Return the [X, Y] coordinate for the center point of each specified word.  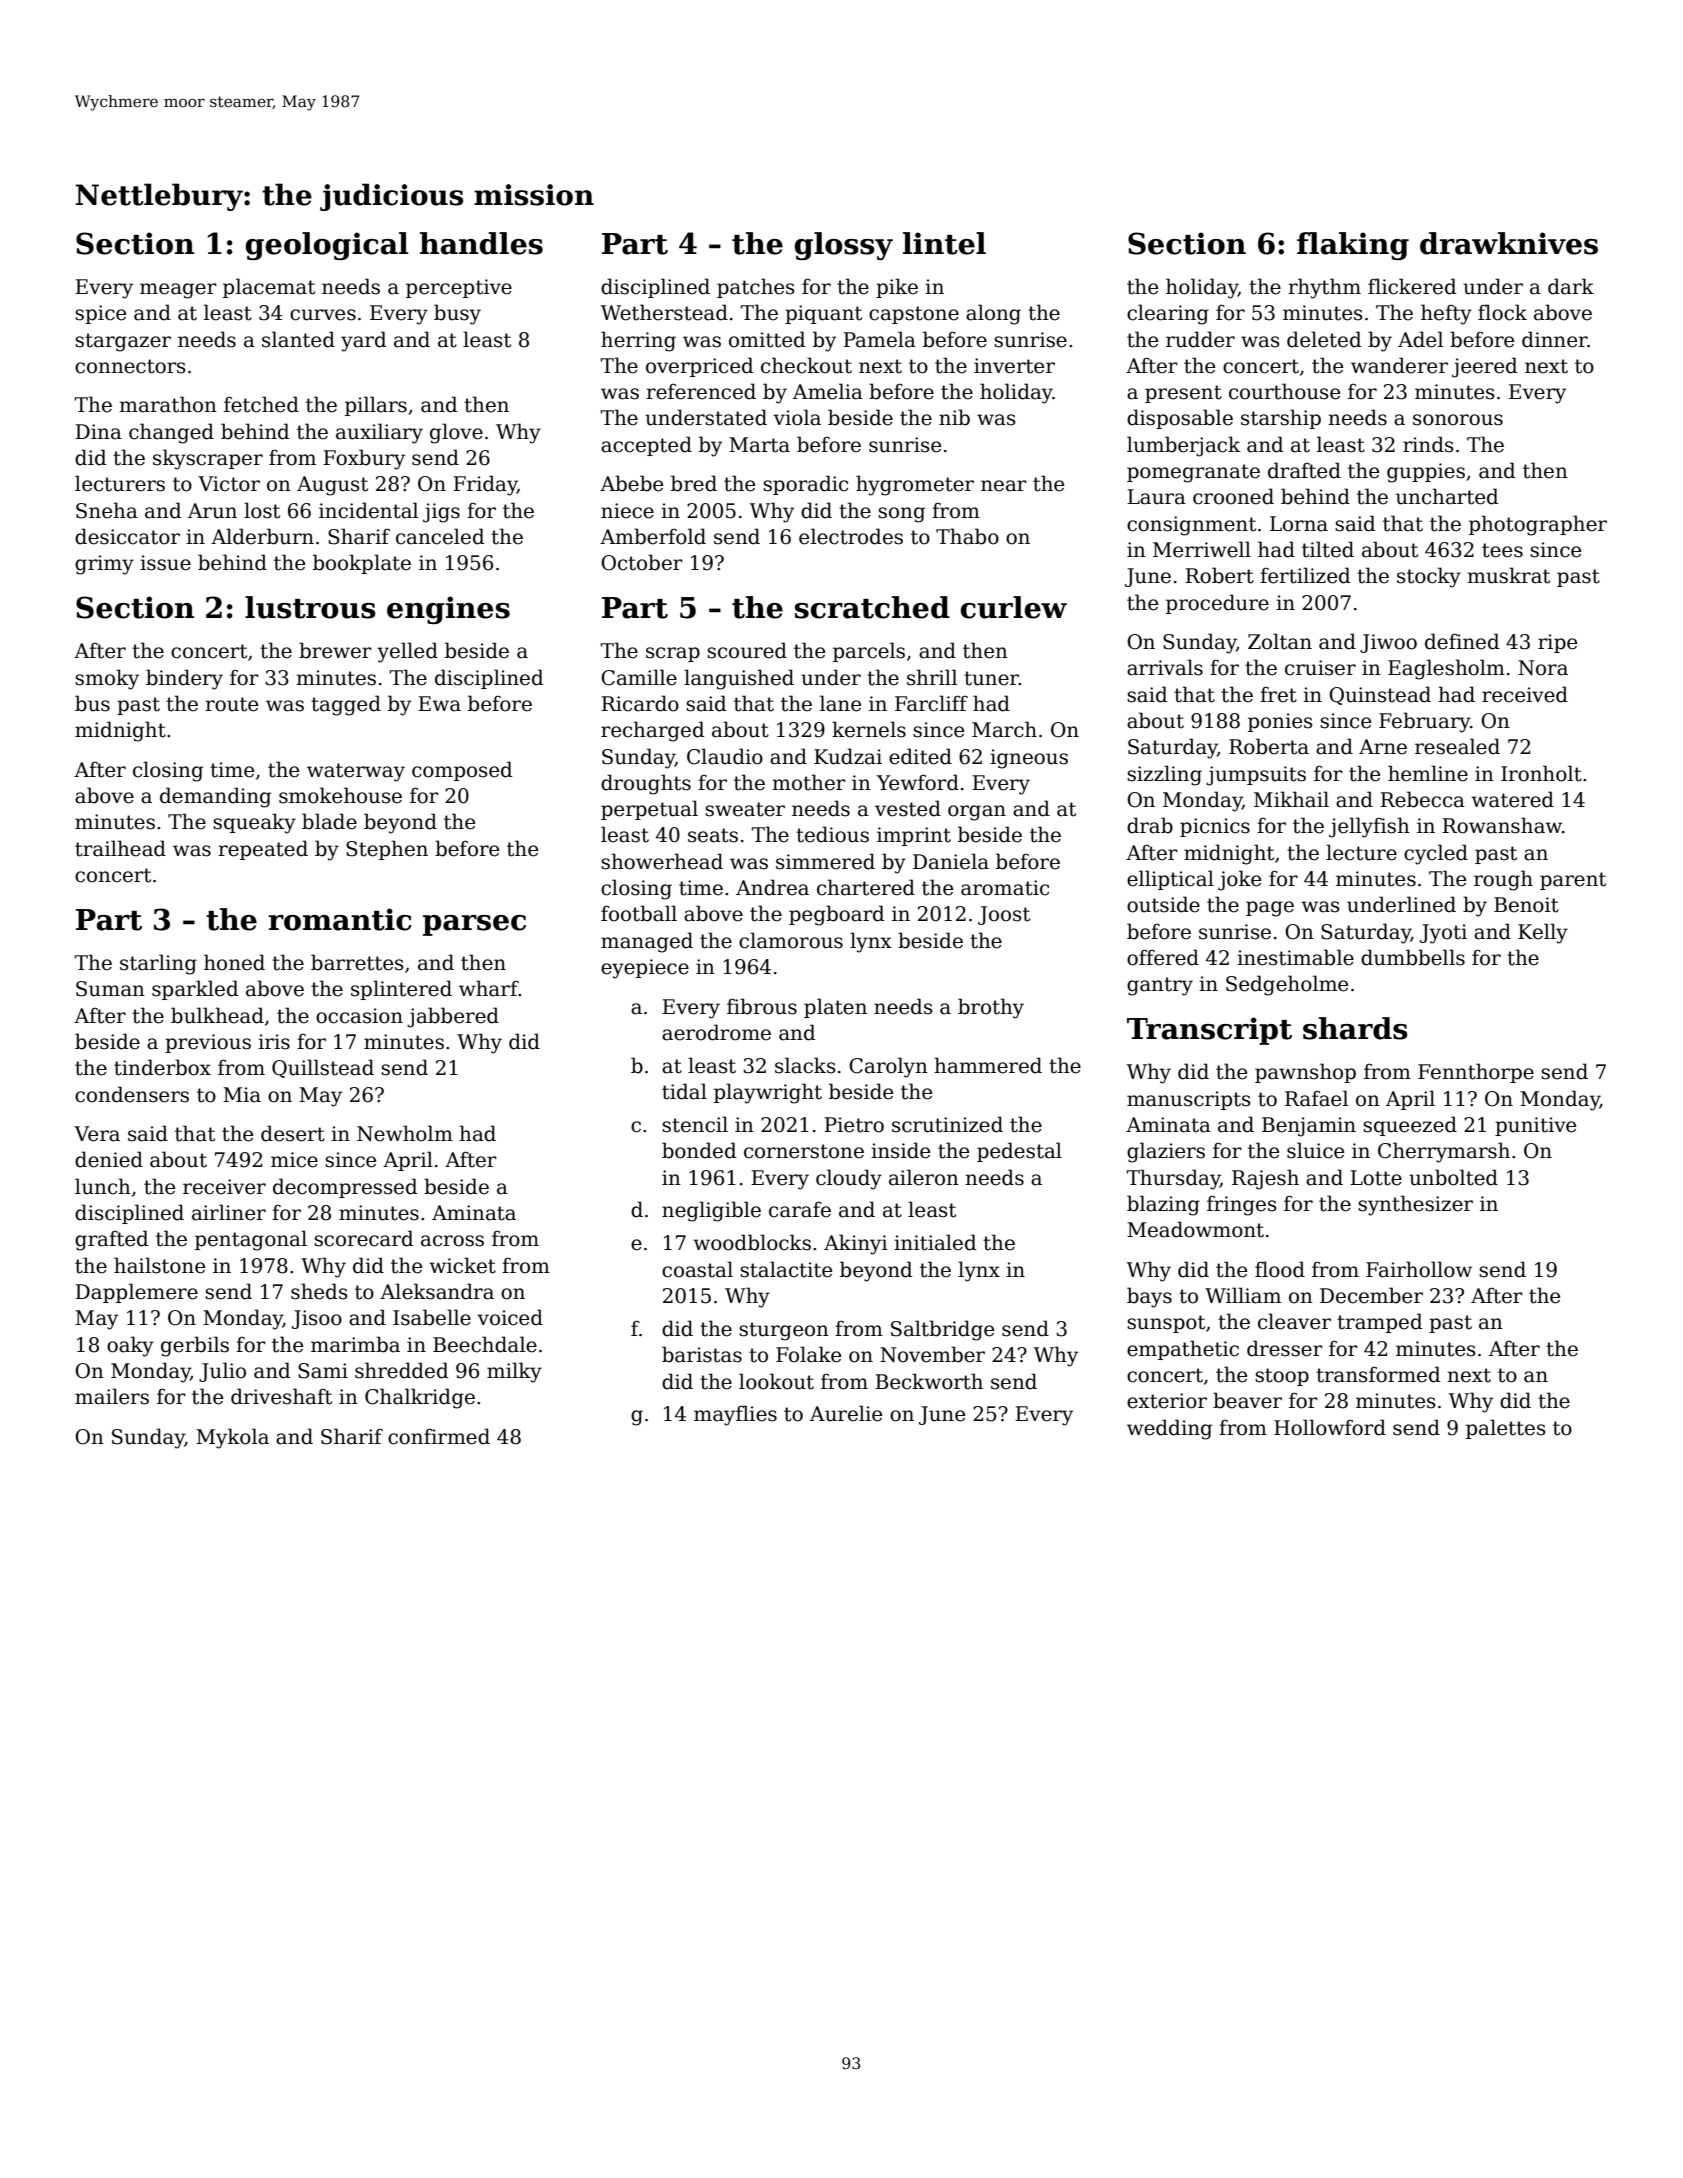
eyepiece [645, 969]
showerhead [662, 861]
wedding [1169, 1429]
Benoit [1526, 905]
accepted [646, 446]
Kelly [1543, 933]
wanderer [1399, 365]
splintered [401, 990]
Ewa [439, 704]
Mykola [232, 1438]
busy [457, 314]
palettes [1506, 1429]
